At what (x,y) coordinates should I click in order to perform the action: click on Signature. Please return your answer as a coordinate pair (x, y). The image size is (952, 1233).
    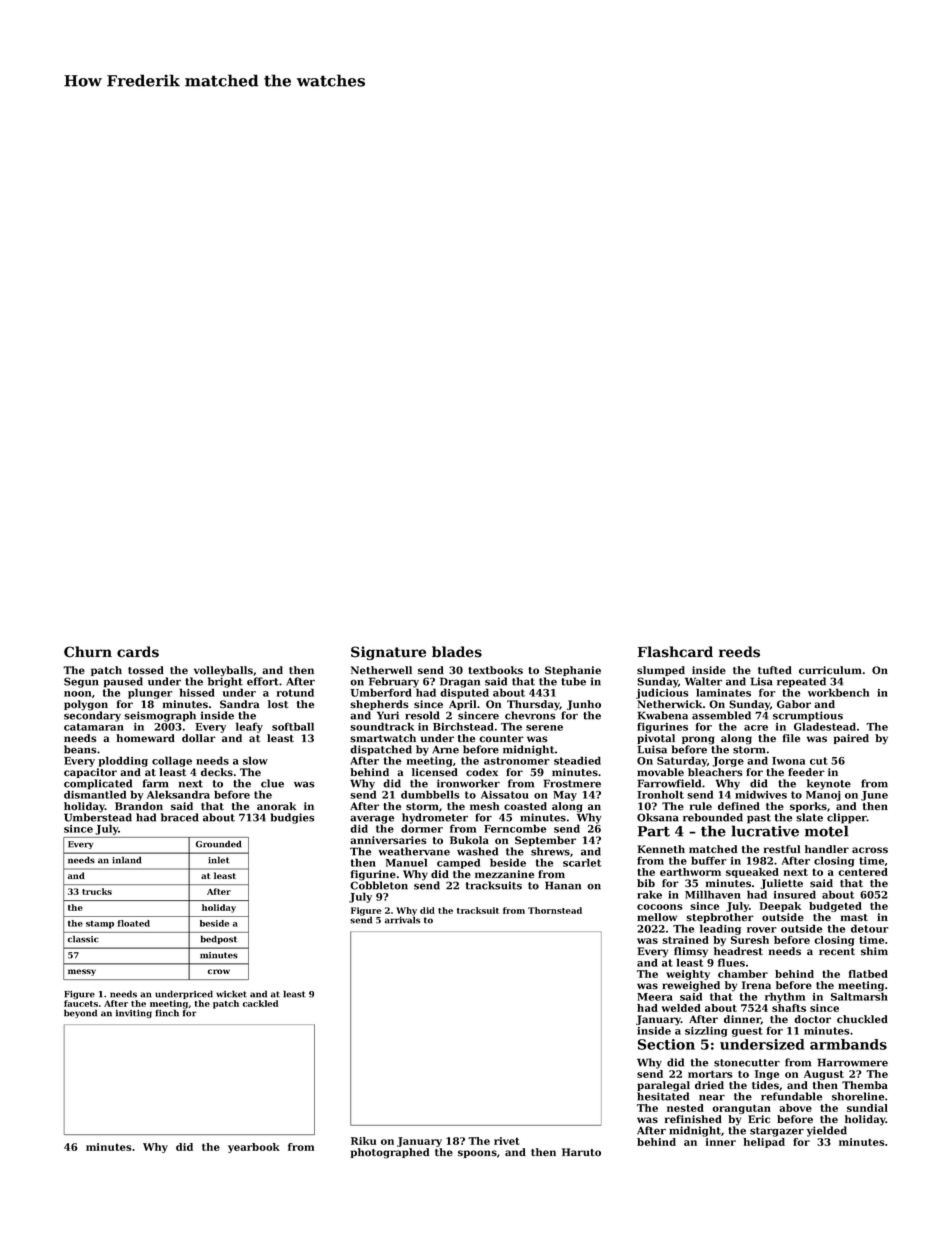
    Looking at the image, I should click on (388, 653).
